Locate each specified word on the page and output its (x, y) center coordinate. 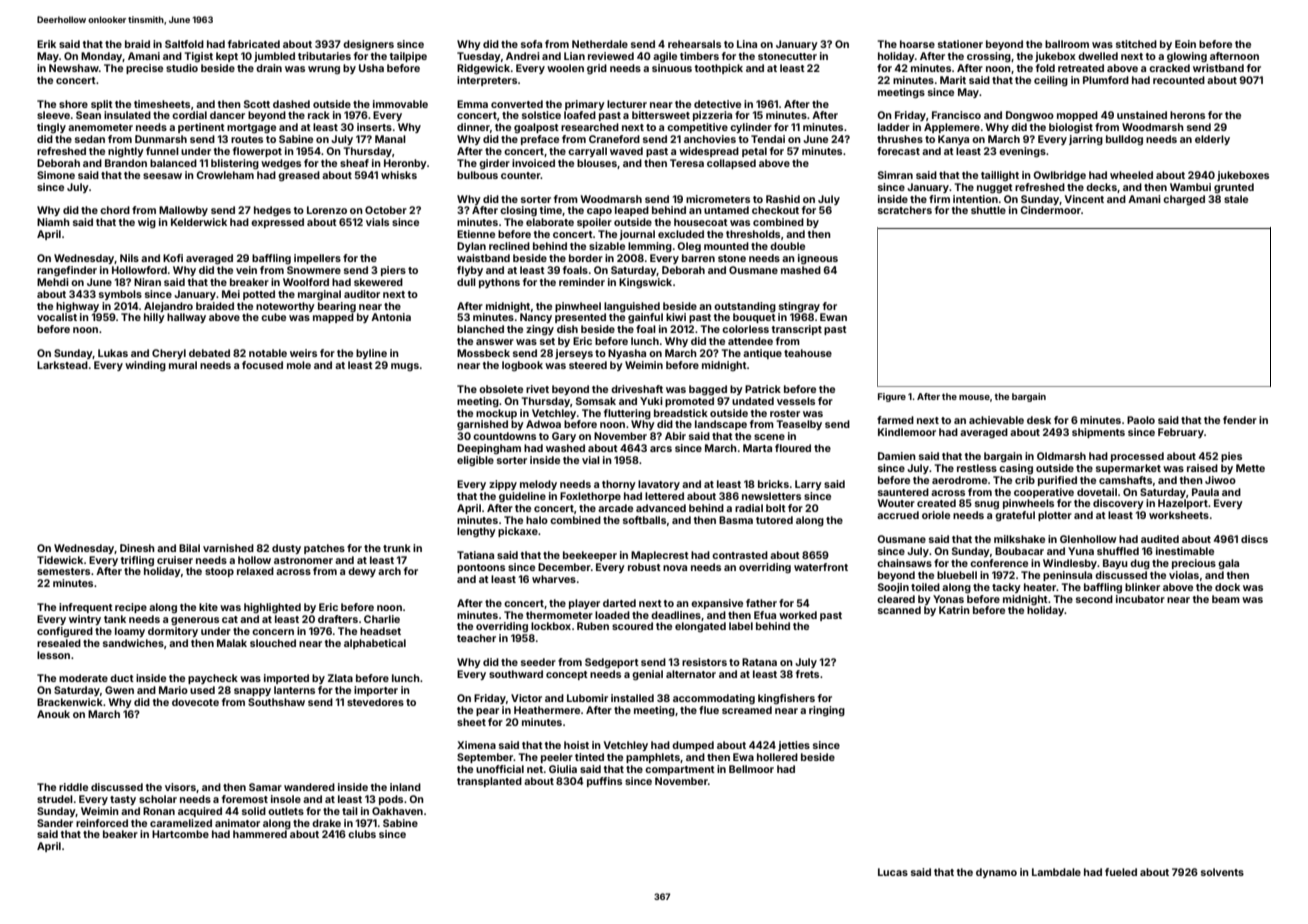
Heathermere (547, 710)
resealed (59, 643)
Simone (56, 175)
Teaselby (799, 425)
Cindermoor (1050, 210)
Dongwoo (1030, 116)
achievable (996, 420)
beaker (120, 834)
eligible (475, 461)
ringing (827, 711)
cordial (189, 115)
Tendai (768, 139)
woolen (565, 68)
